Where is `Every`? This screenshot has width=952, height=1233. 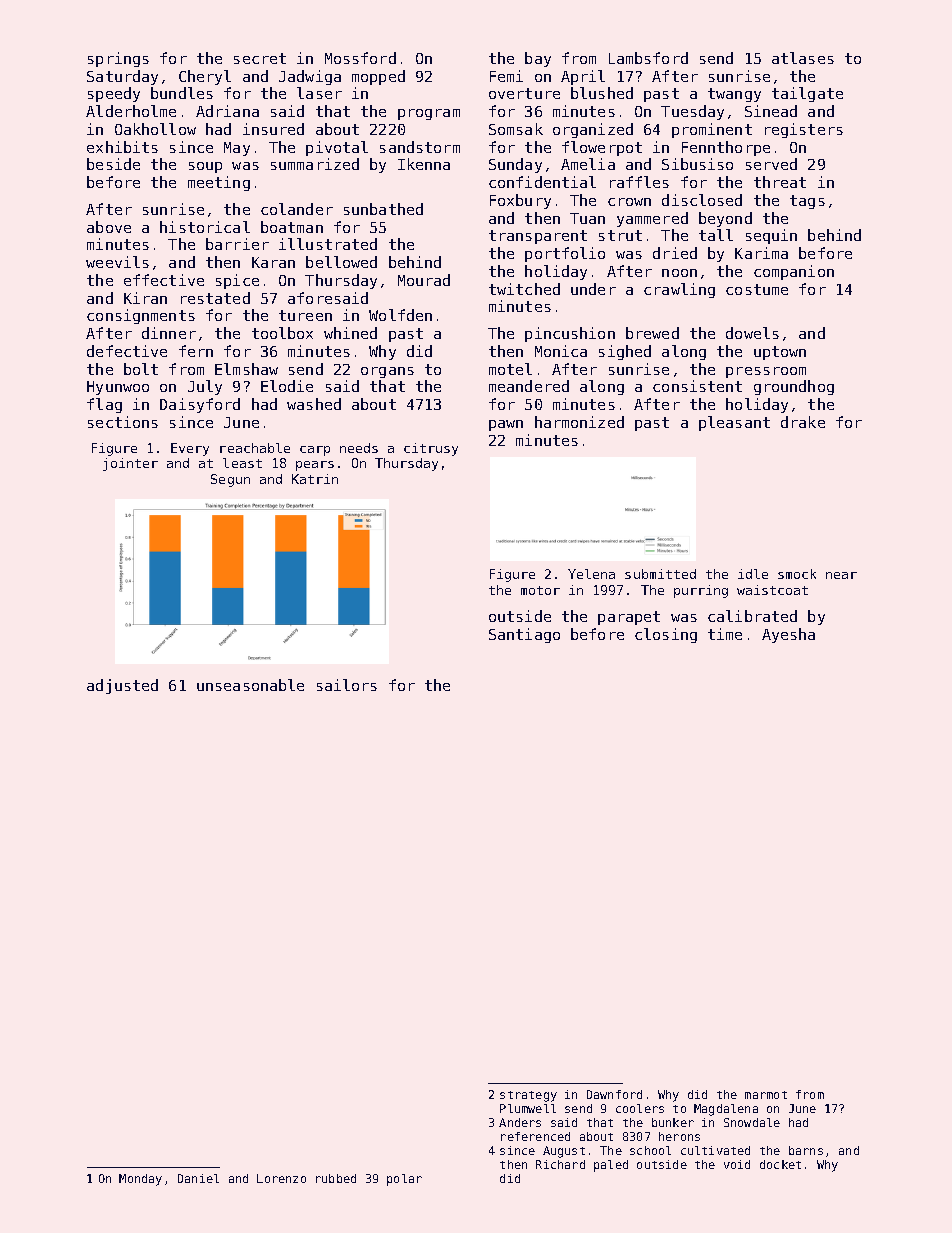
Every is located at coordinates (190, 449).
